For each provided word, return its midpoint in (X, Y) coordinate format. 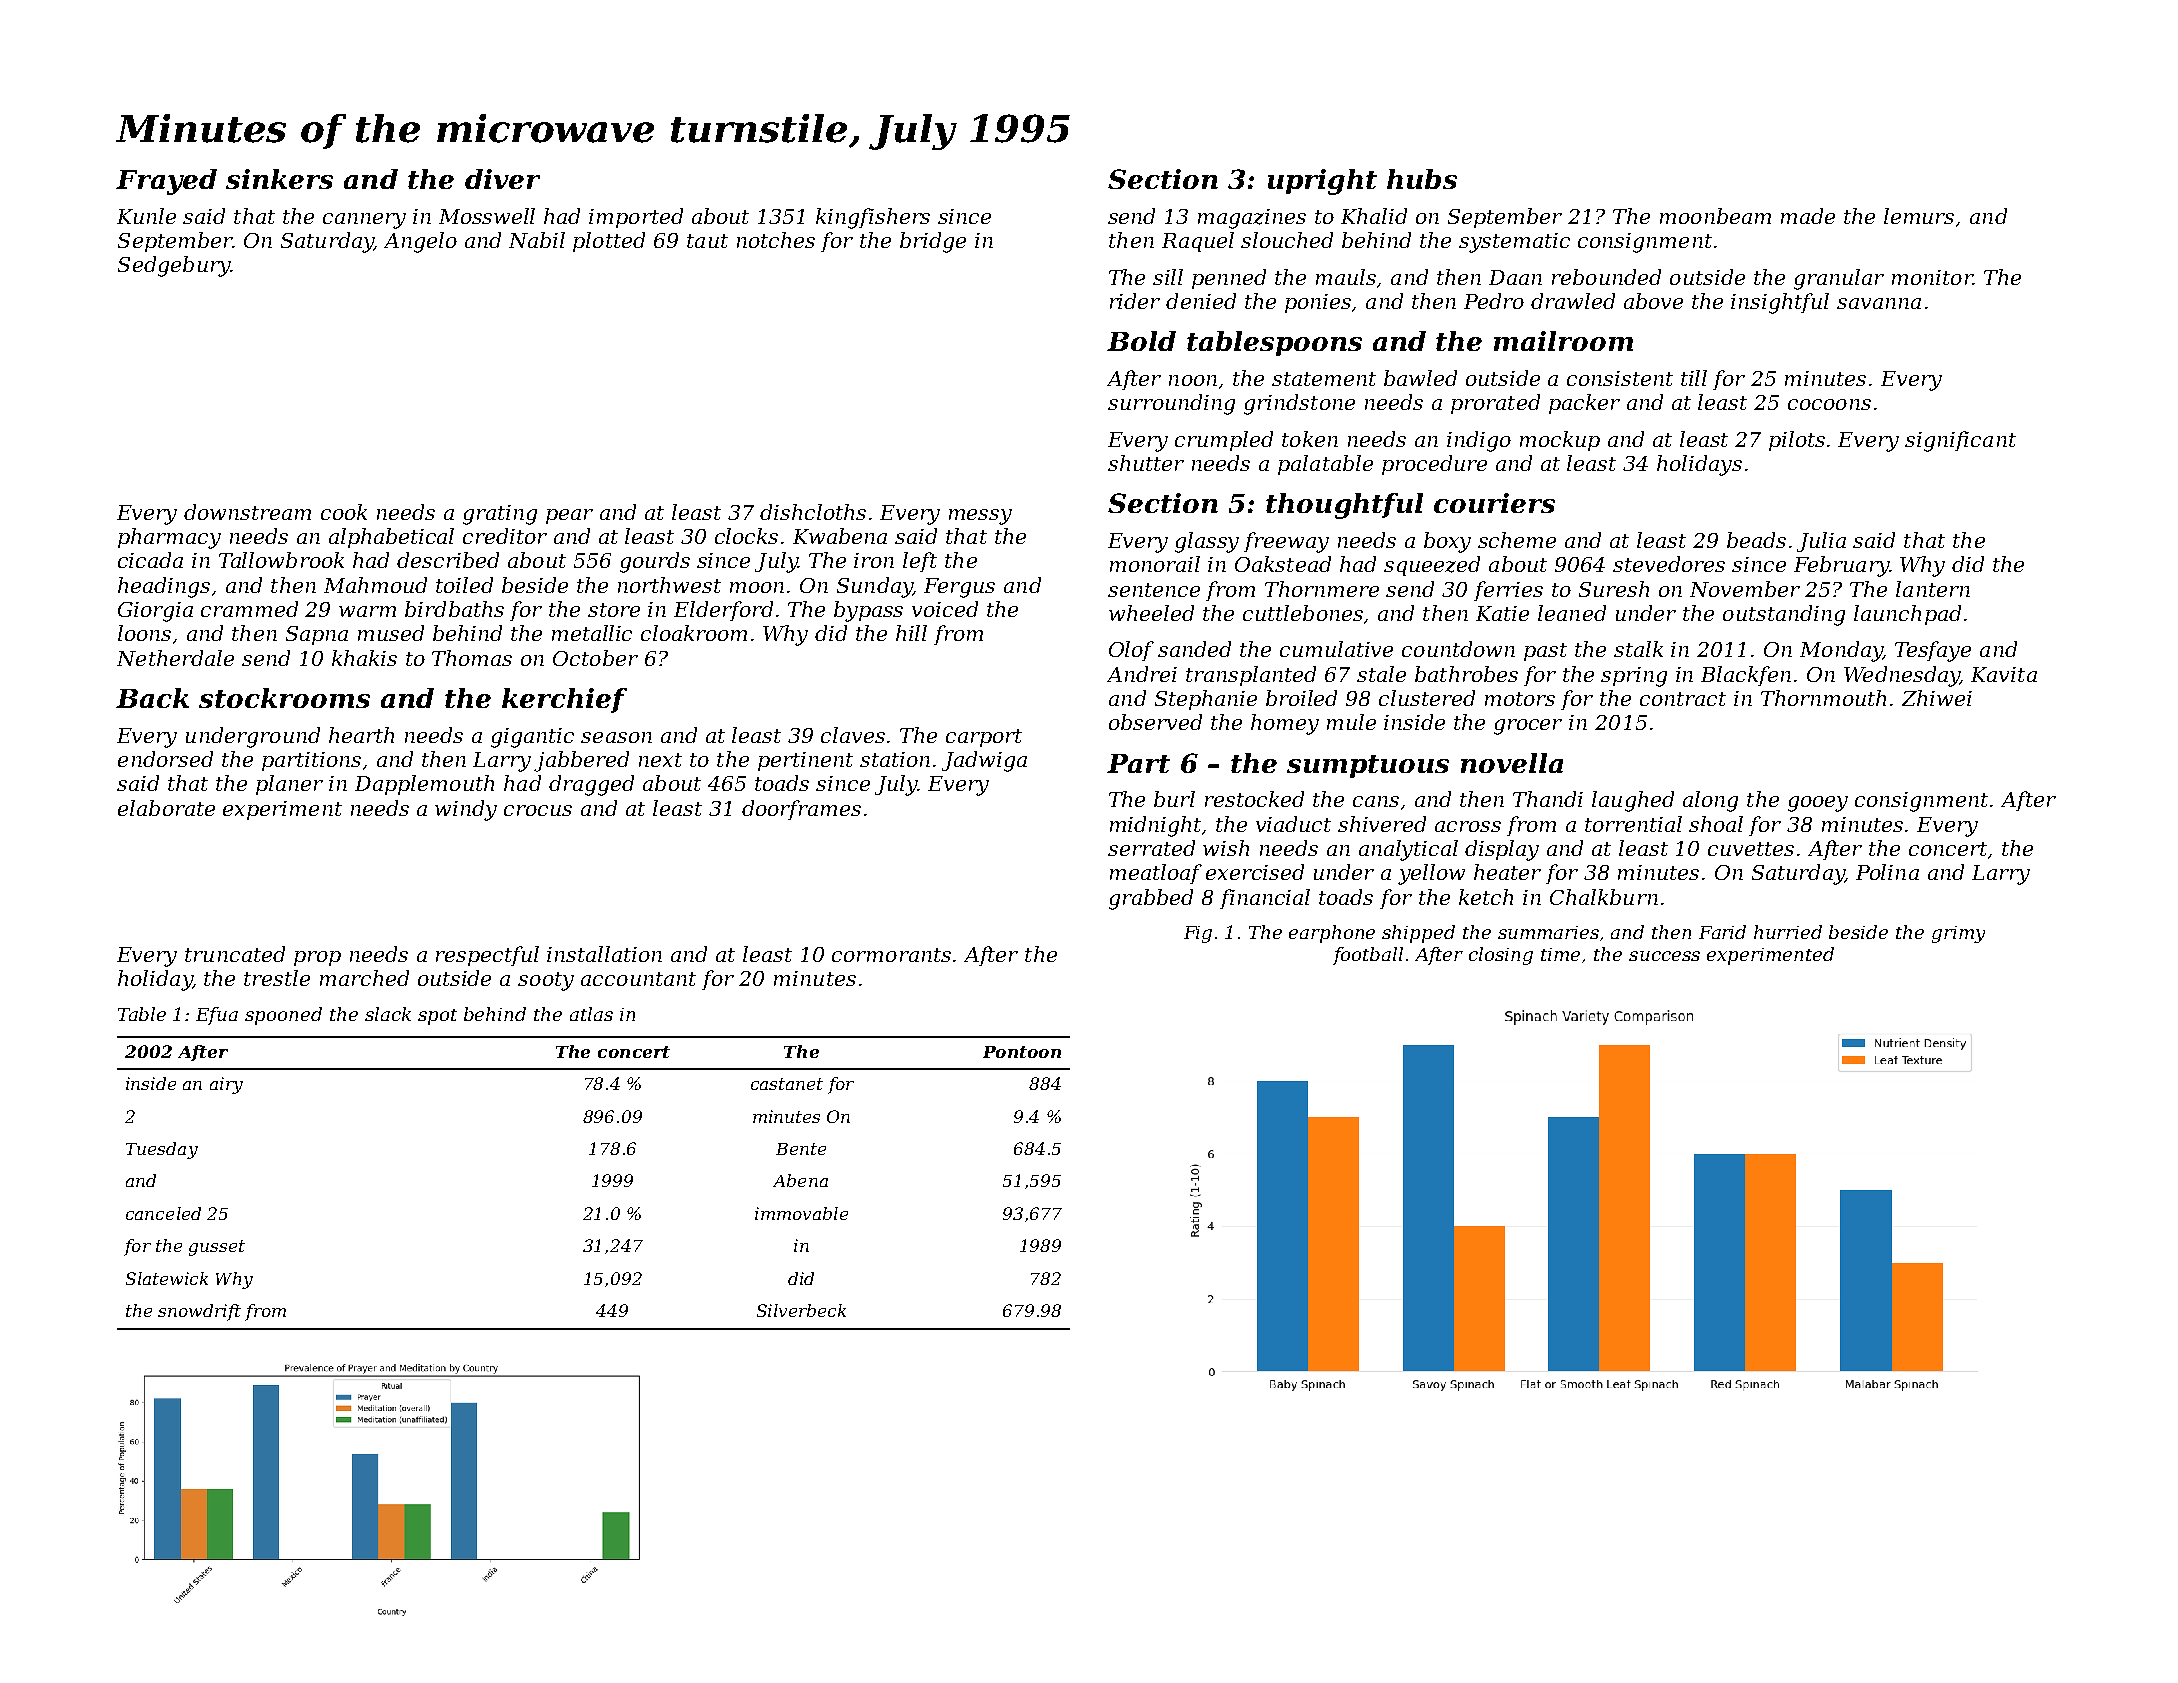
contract (1683, 699)
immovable (801, 1213)
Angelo (420, 242)
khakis (364, 658)
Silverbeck (801, 1310)
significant (1960, 441)
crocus (538, 810)
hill (911, 633)
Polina (1887, 872)
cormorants (891, 955)
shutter (1146, 463)
